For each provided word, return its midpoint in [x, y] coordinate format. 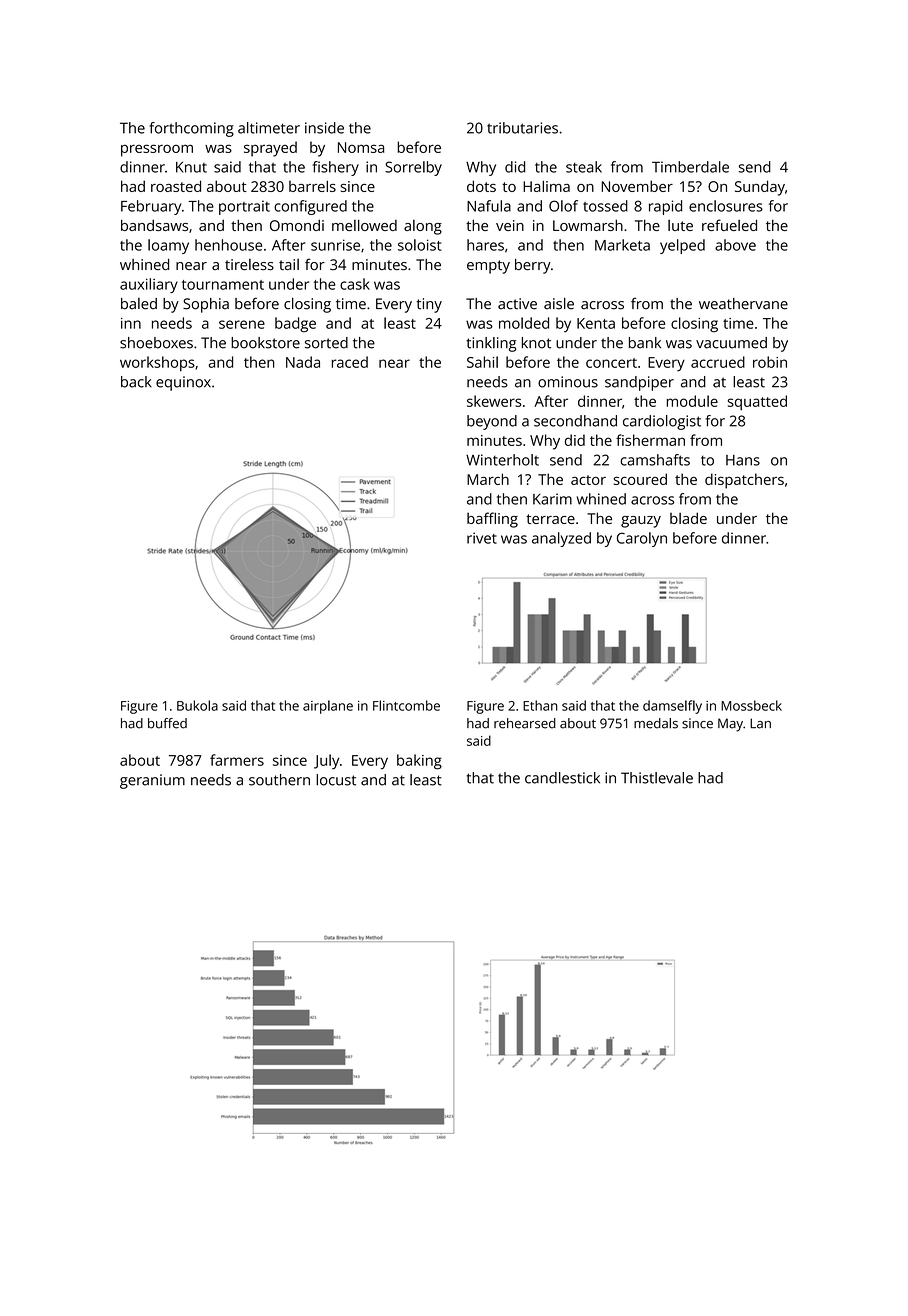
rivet [482, 538]
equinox [183, 383]
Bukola [197, 705]
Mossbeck [751, 705]
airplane [328, 707]
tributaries [522, 128]
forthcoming [191, 129]
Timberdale [690, 167]
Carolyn [642, 539]
